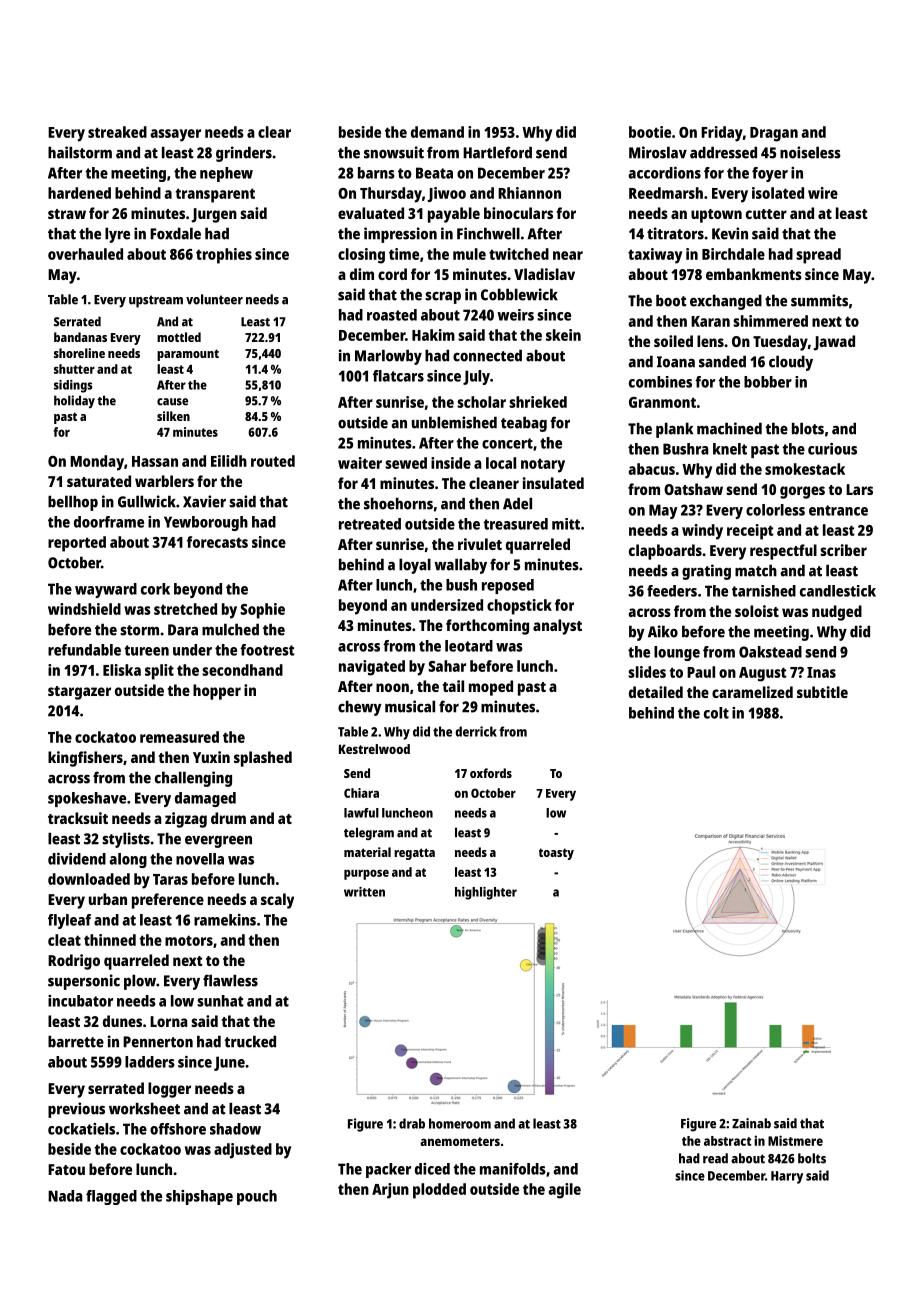  Describe the element at coordinates (791, 363) in the screenshot. I see `cloudy` at that location.
